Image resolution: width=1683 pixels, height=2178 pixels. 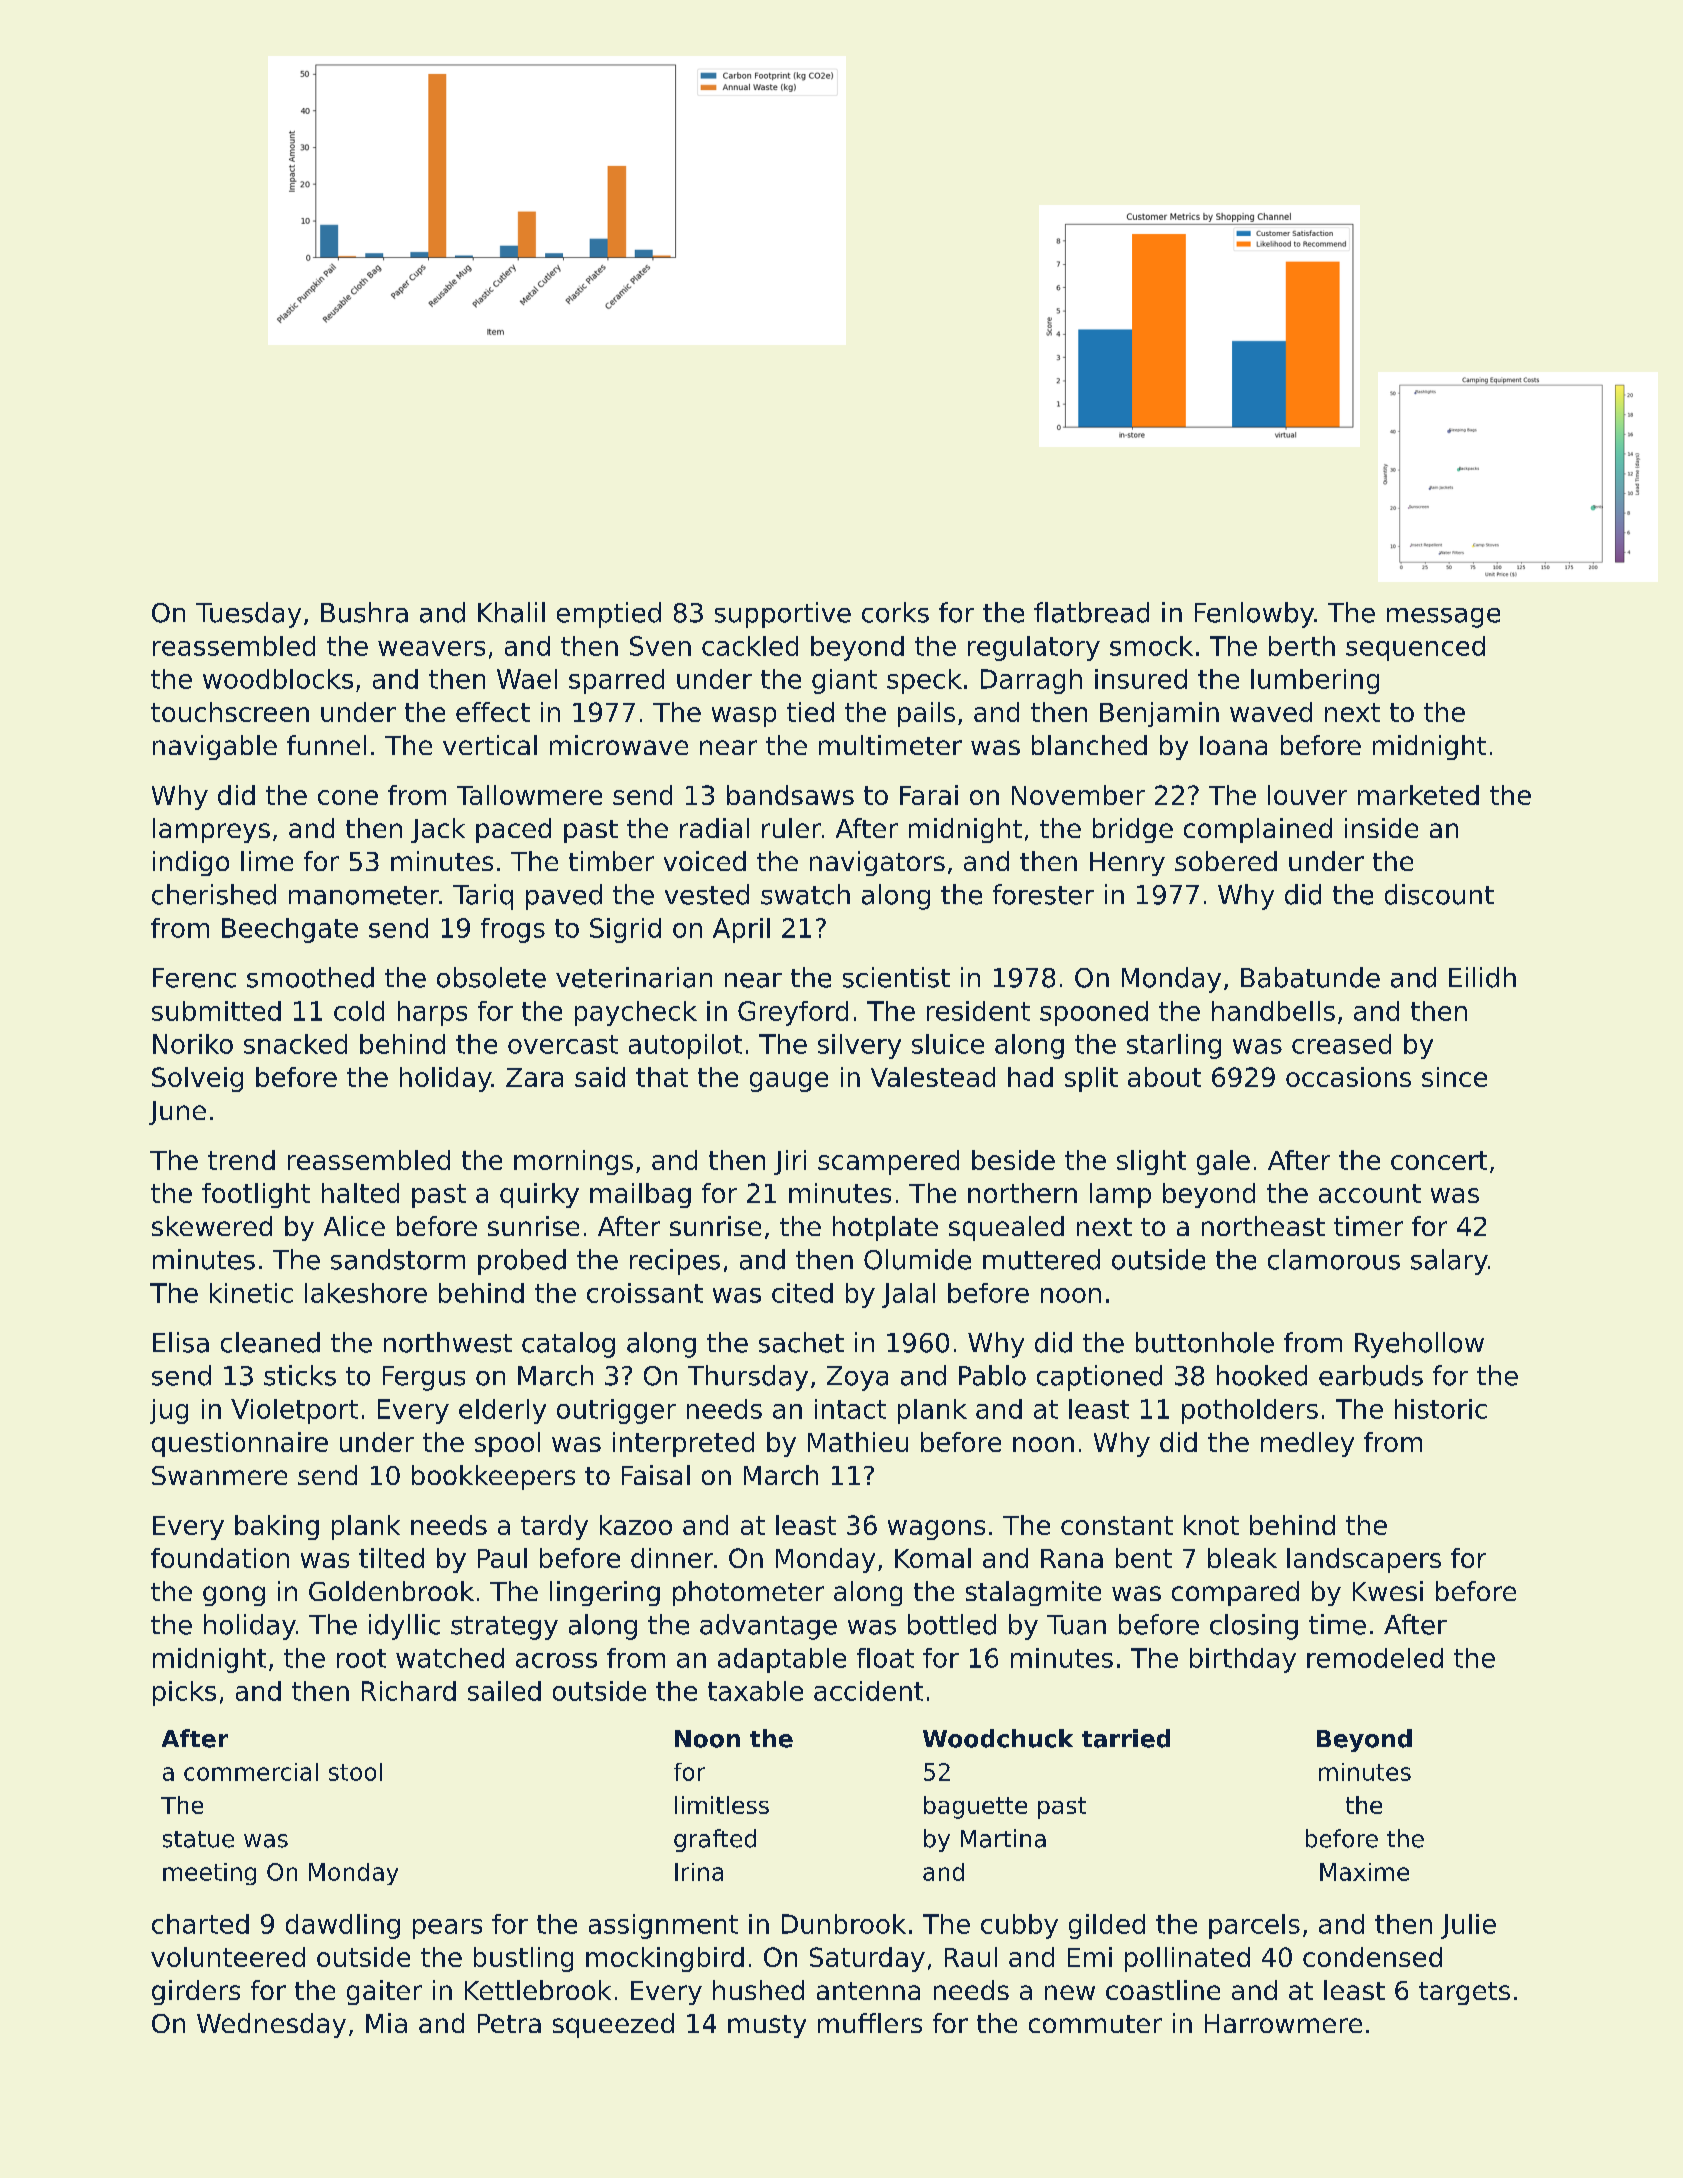 What do you see at coordinates (251, 1293) in the document?
I see `kinetic` at bounding box center [251, 1293].
